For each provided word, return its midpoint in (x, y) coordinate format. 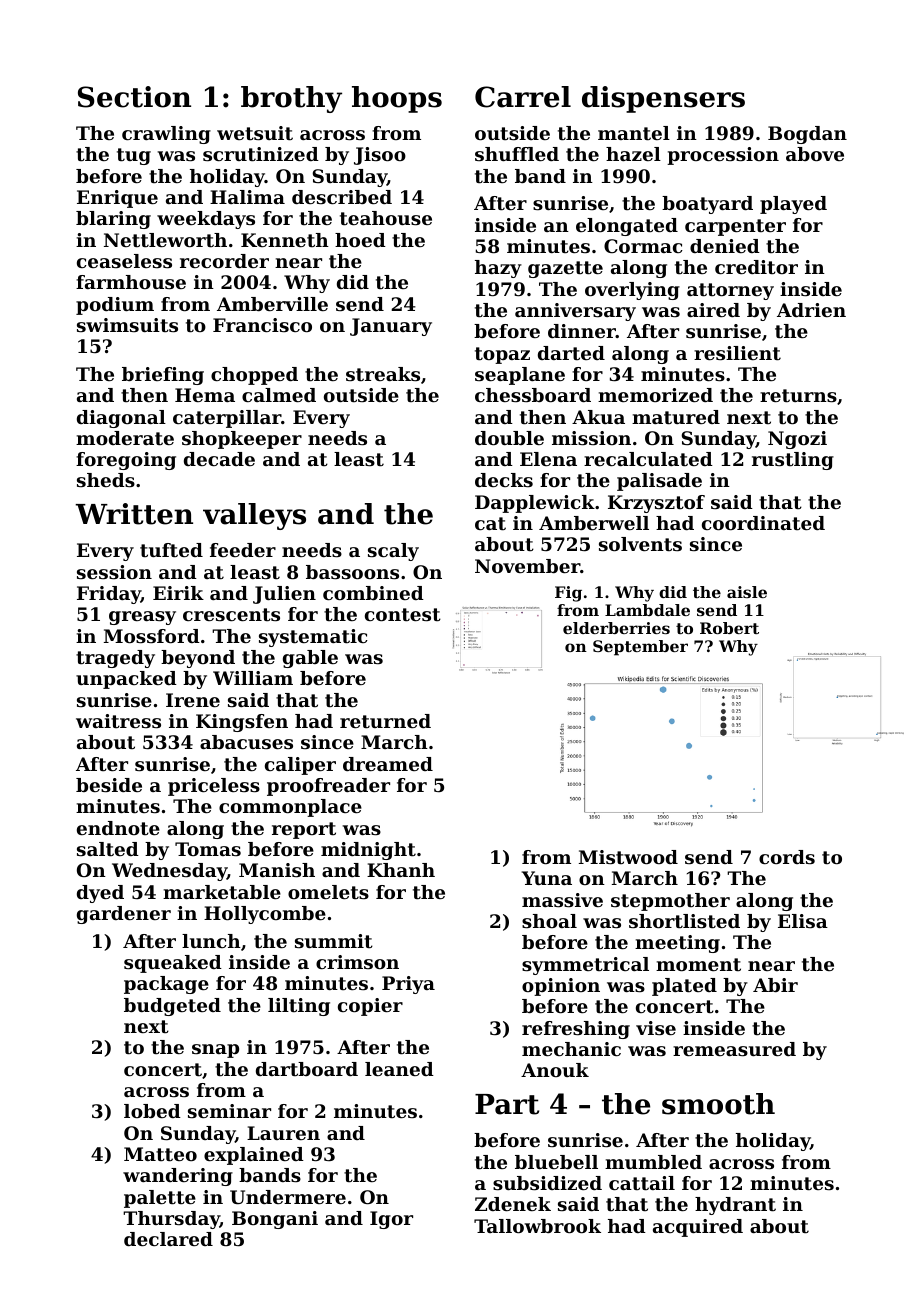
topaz (502, 355)
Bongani (275, 1220)
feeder (243, 550)
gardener (124, 915)
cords (787, 857)
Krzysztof (656, 504)
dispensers (663, 99)
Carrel (523, 97)
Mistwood (628, 857)
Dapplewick (535, 504)
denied (725, 246)
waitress (118, 721)
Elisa (803, 921)
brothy (291, 99)
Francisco (262, 325)
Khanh (401, 870)
